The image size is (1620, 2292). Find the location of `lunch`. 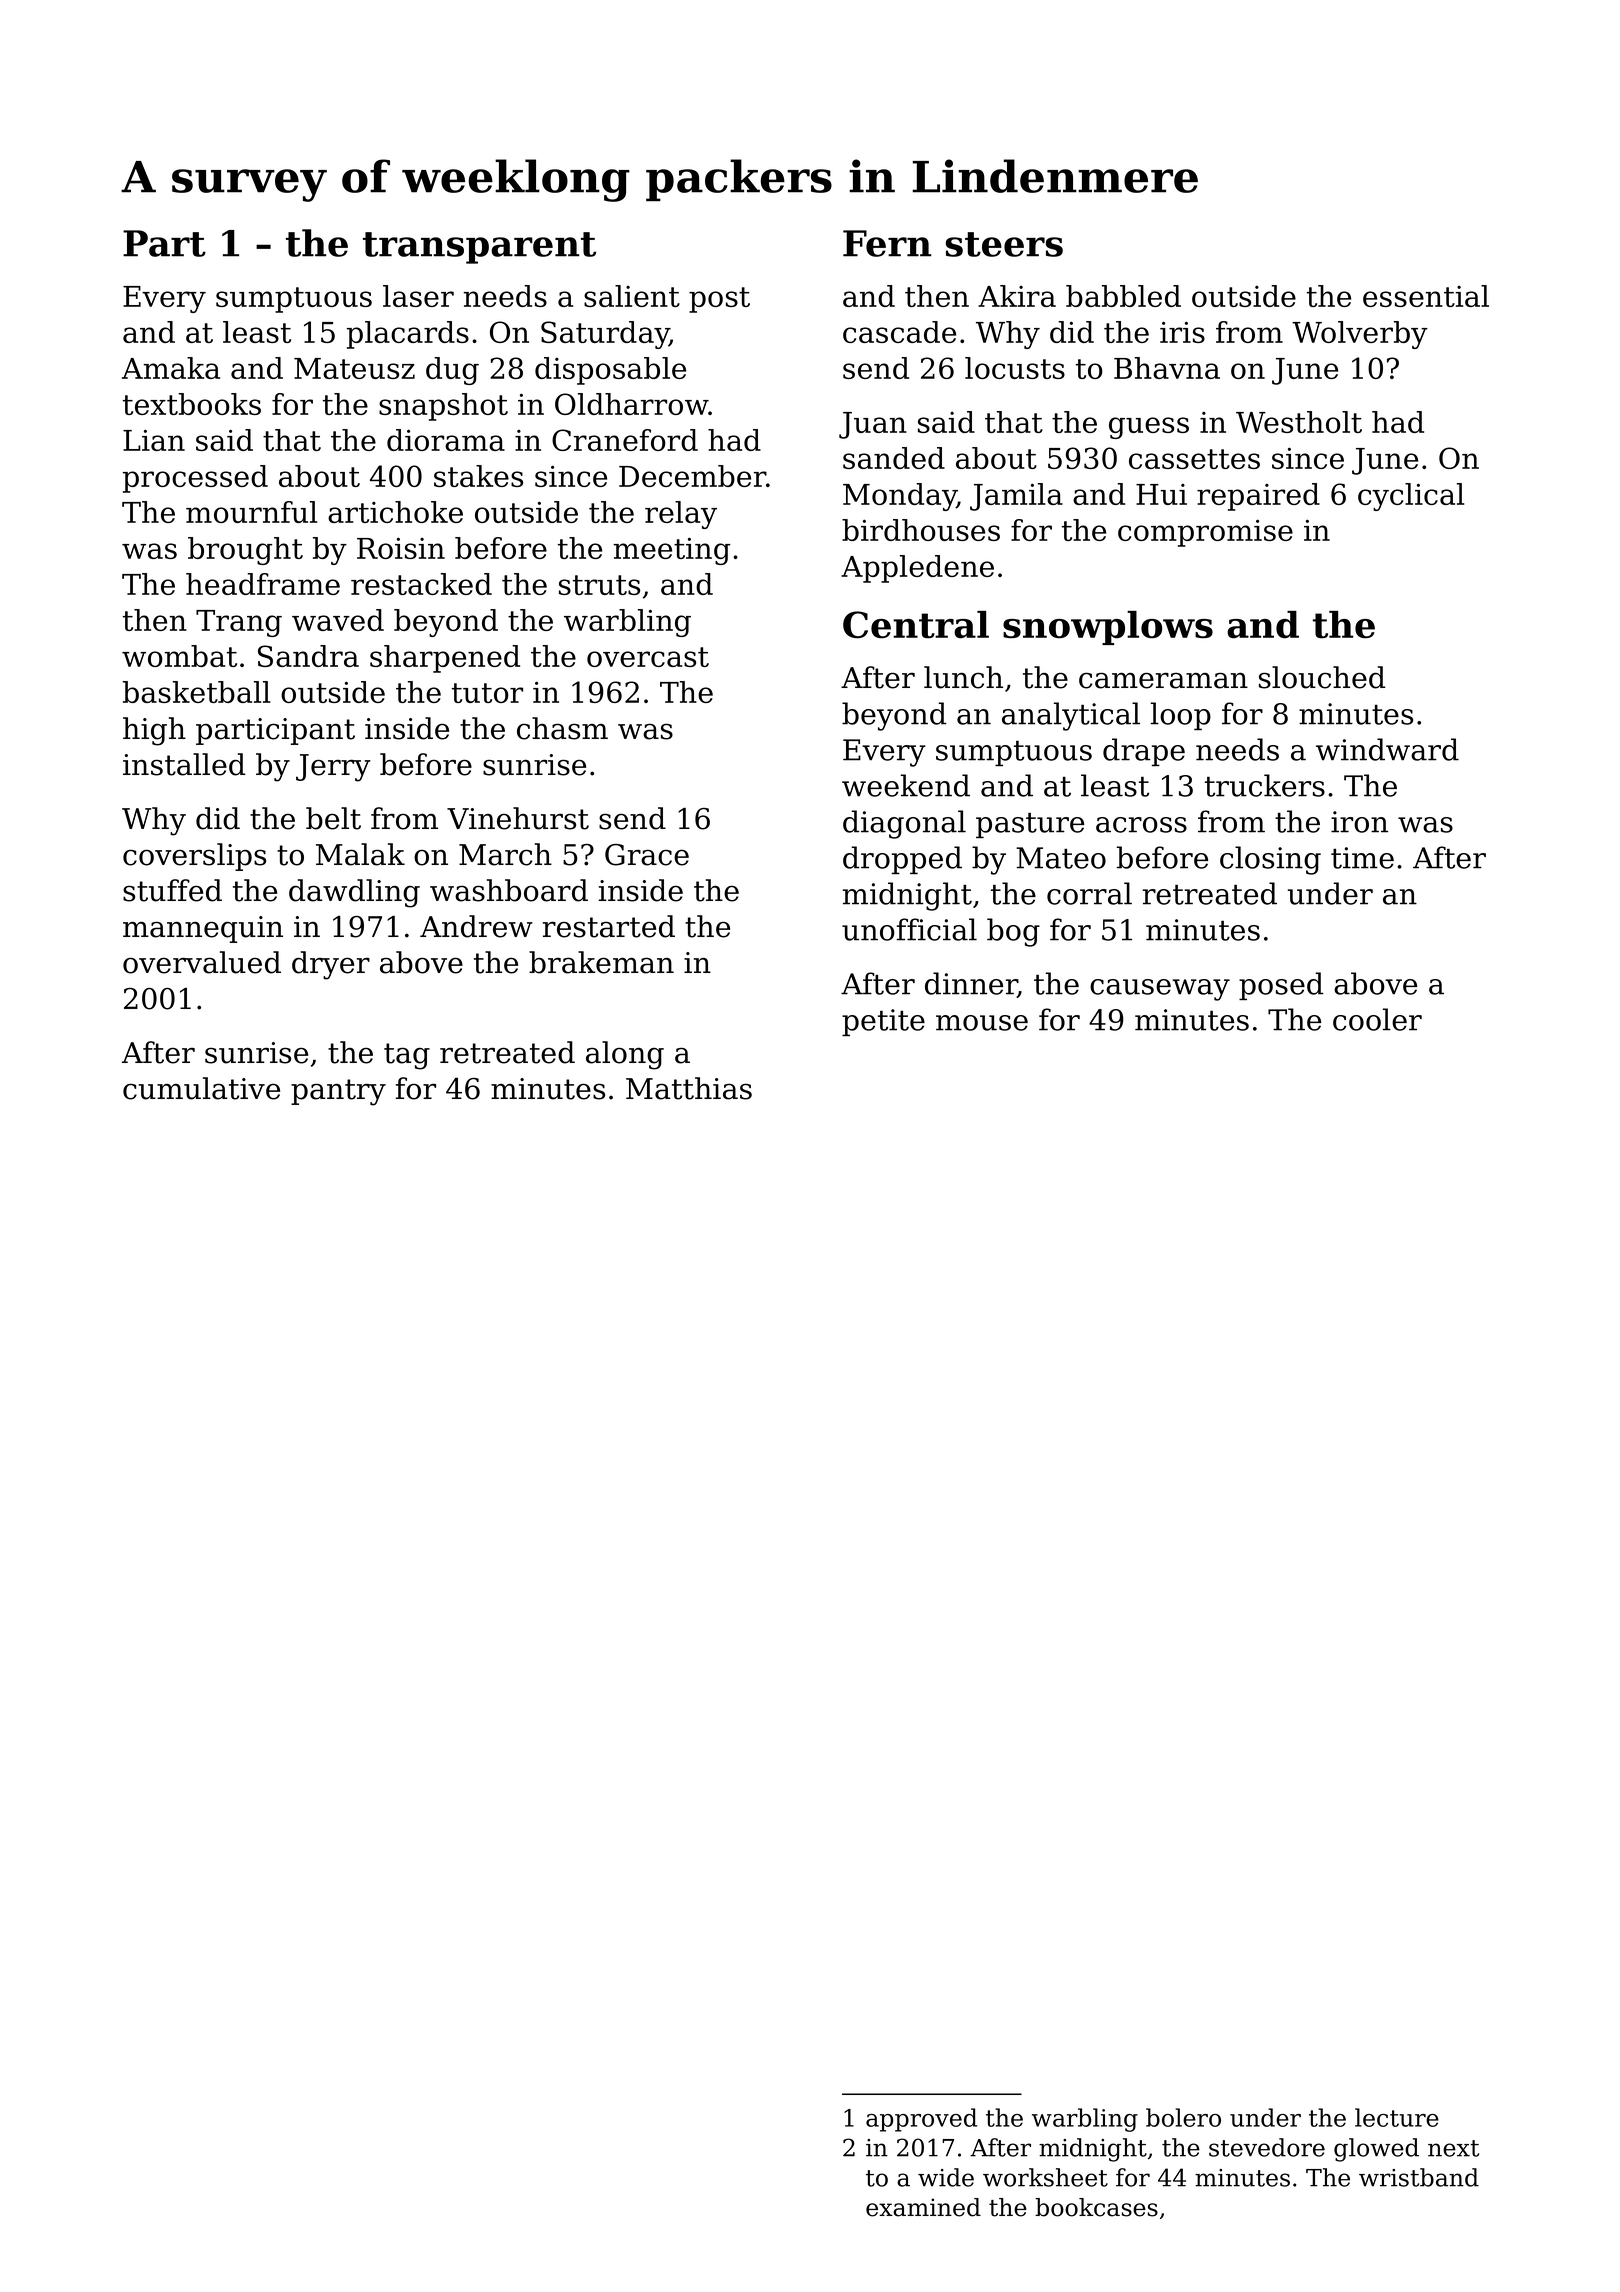

lunch is located at coordinates (963, 677).
